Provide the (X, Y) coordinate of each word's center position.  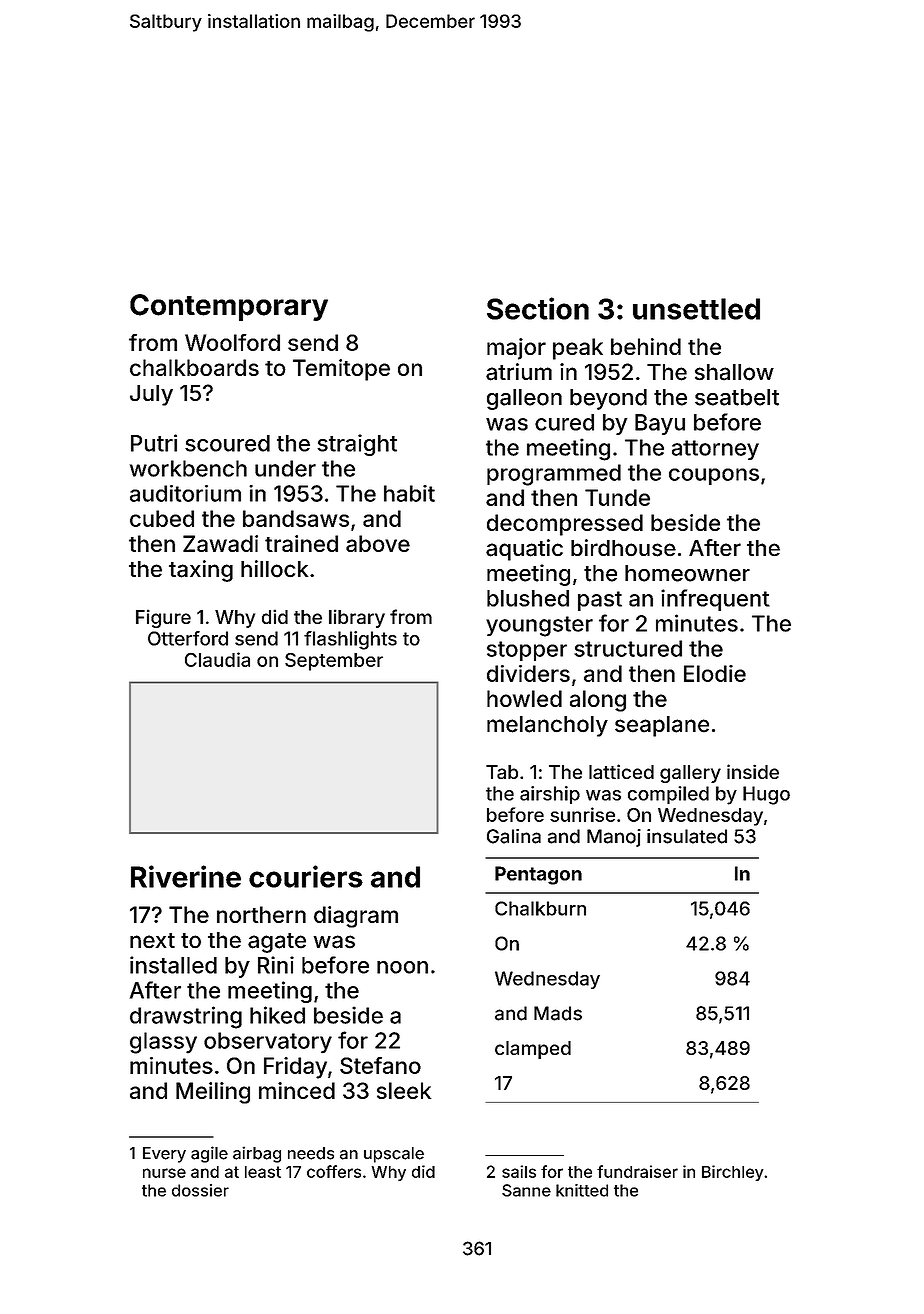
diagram (356, 917)
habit (409, 493)
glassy (163, 1043)
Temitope (341, 370)
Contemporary (229, 307)
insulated (687, 836)
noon (402, 967)
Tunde (617, 497)
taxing (201, 571)
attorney (715, 450)
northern (261, 914)
